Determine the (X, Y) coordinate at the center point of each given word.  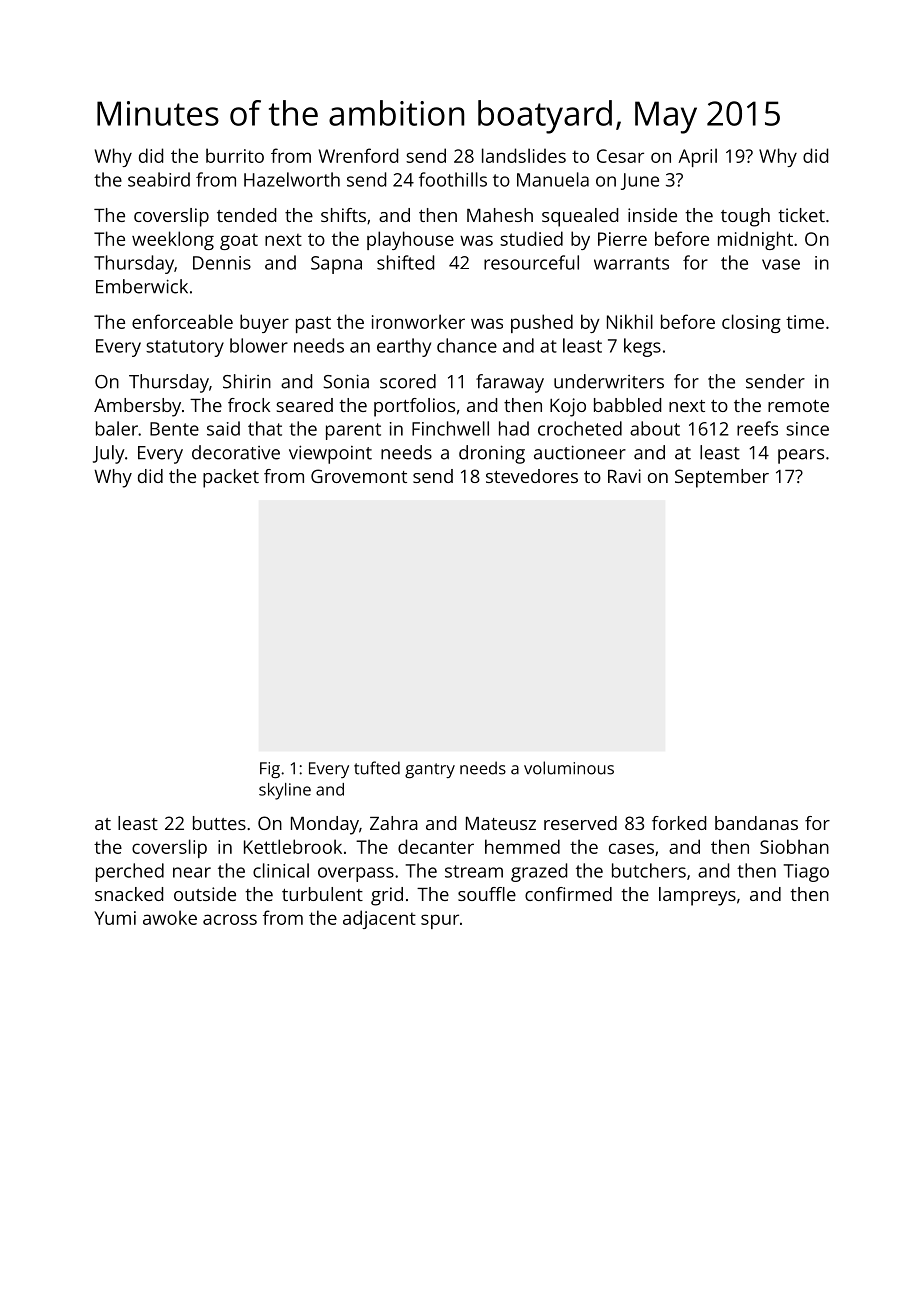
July (109, 454)
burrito (235, 155)
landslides (524, 155)
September (722, 478)
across (230, 919)
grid (387, 896)
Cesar (620, 156)
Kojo (568, 407)
